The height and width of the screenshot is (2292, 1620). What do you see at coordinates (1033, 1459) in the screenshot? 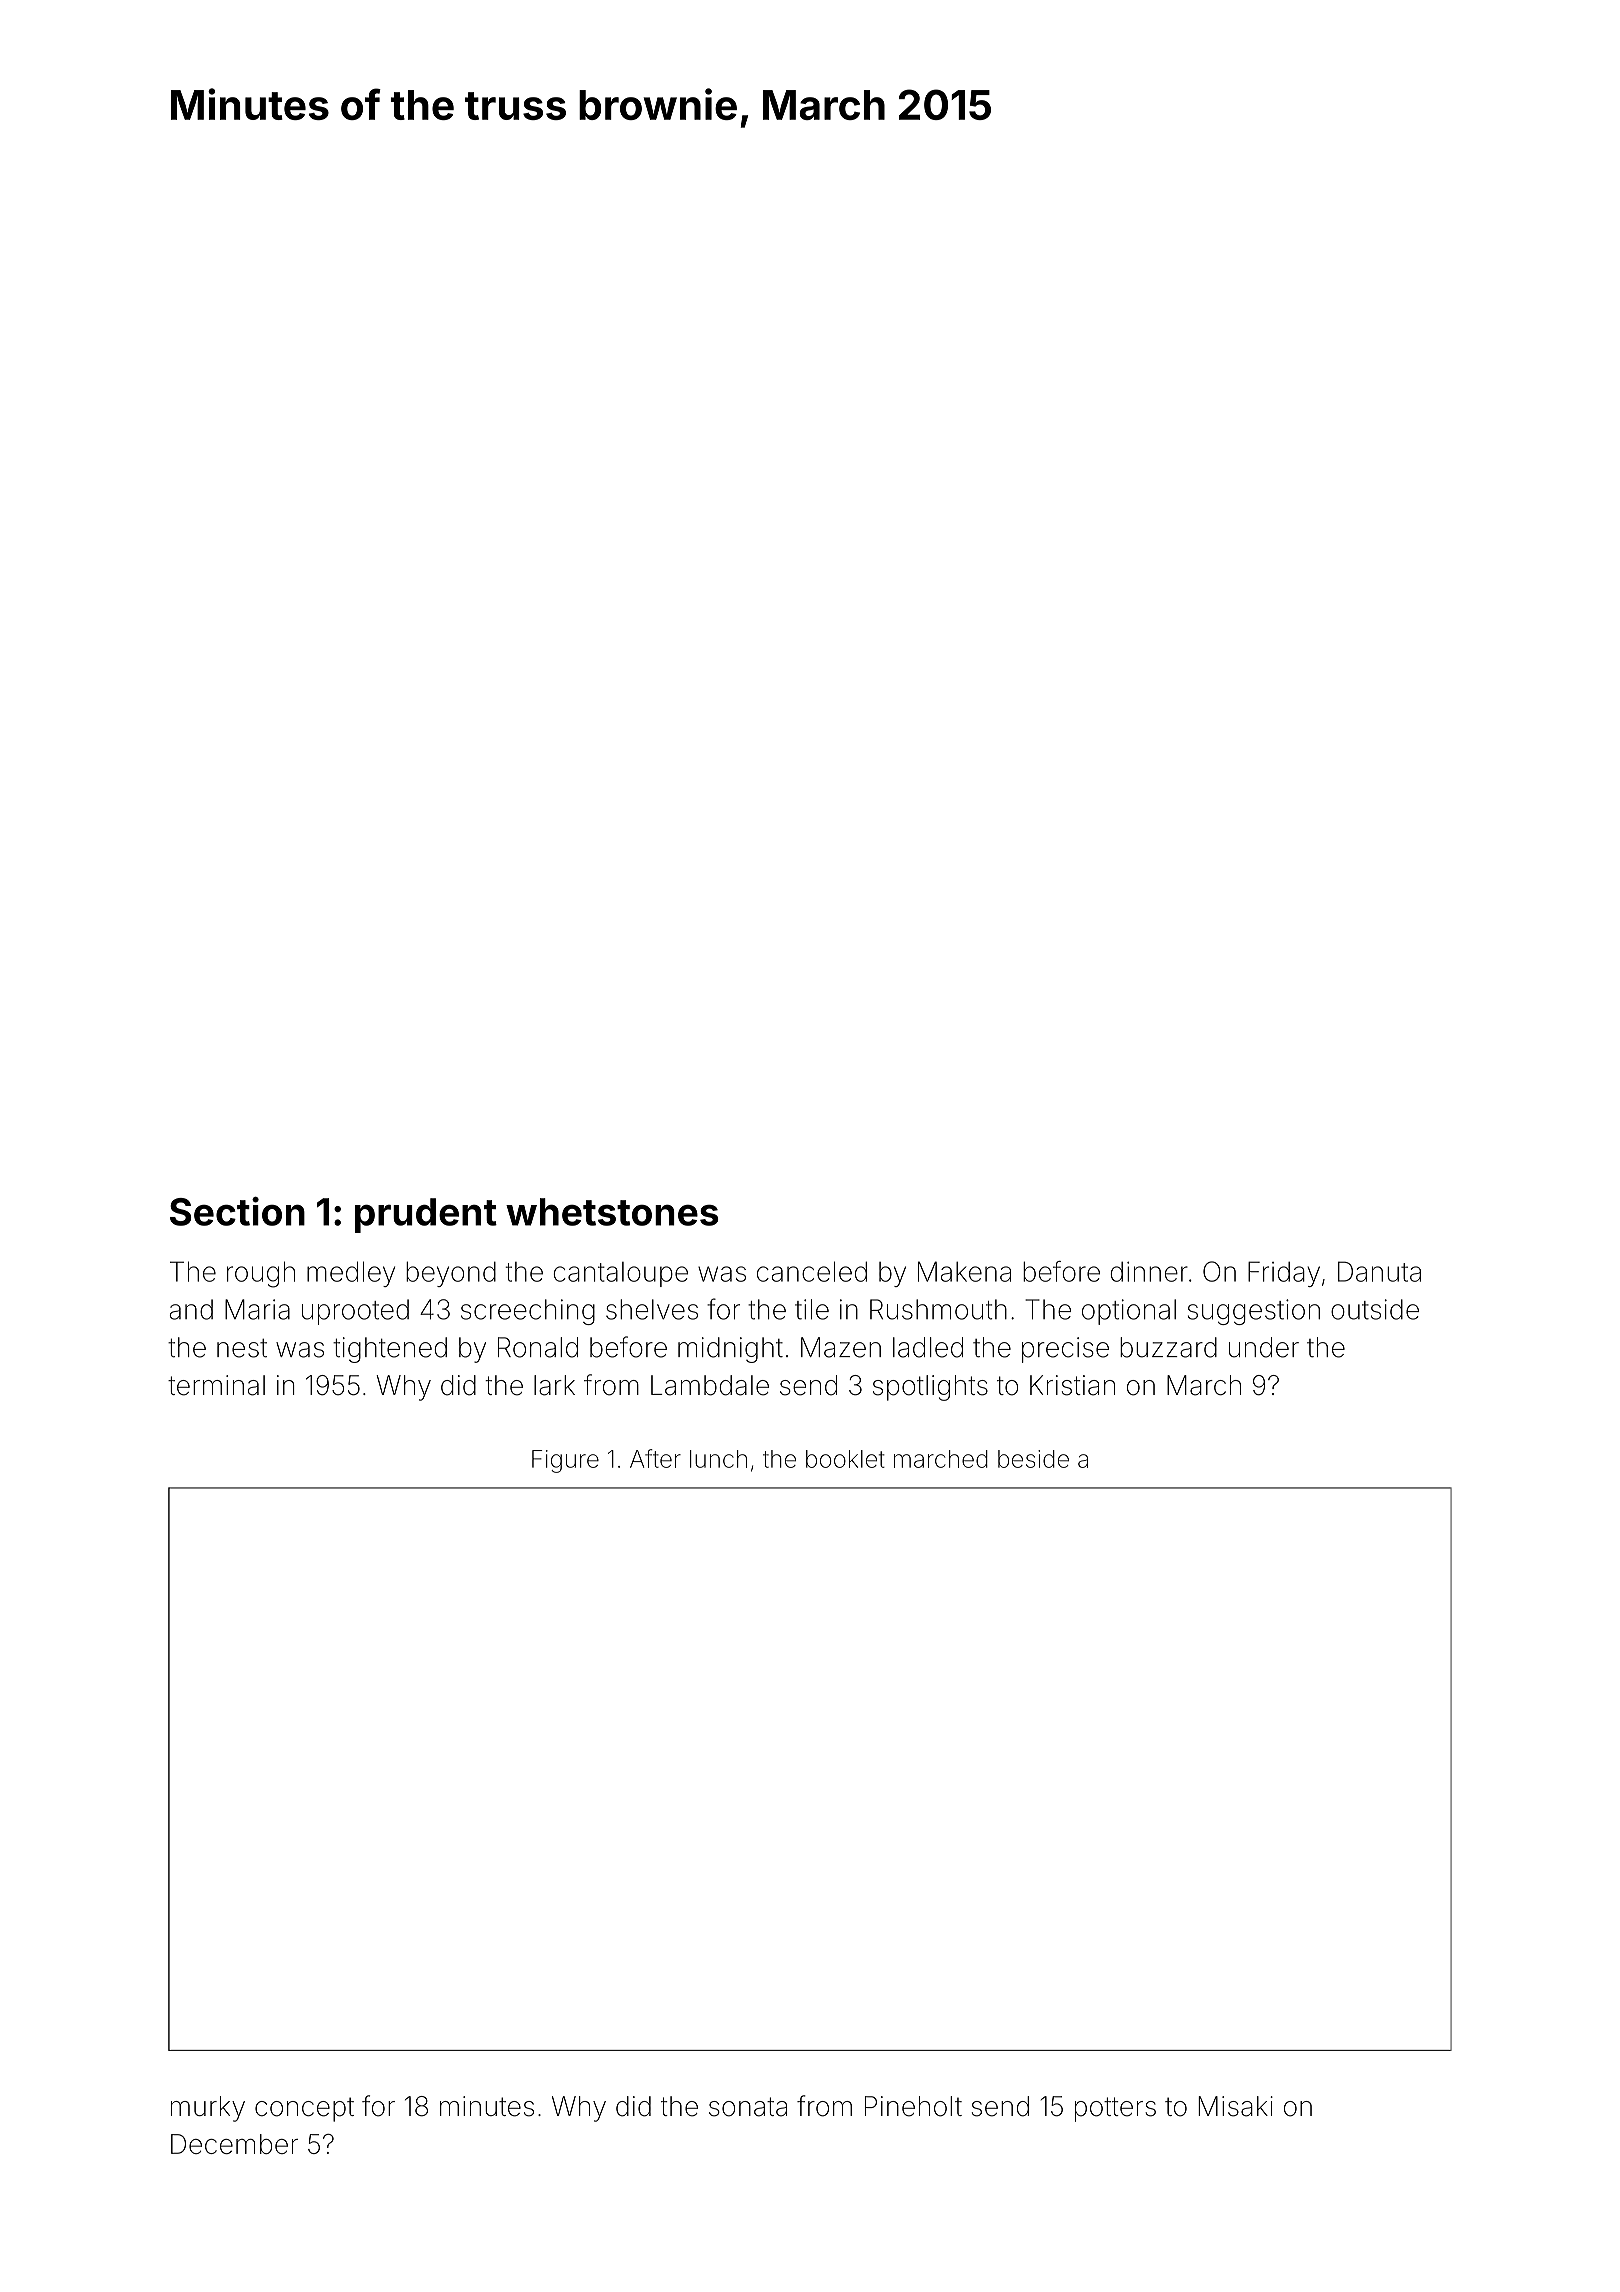
I see `beside` at bounding box center [1033, 1459].
